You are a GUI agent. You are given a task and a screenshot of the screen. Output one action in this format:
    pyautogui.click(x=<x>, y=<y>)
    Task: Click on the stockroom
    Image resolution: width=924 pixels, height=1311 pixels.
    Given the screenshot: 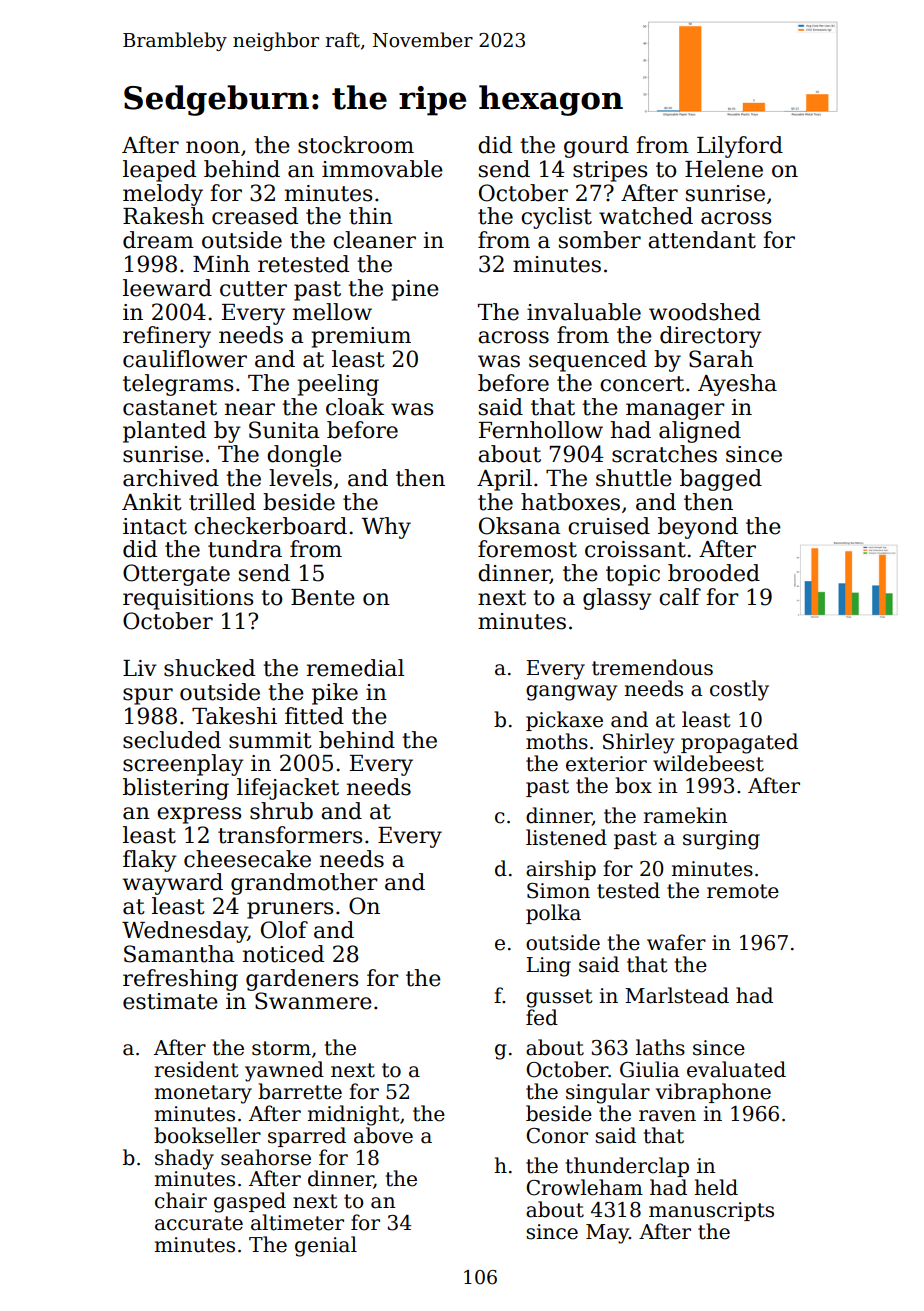 What is the action you would take?
    pyautogui.click(x=356, y=145)
